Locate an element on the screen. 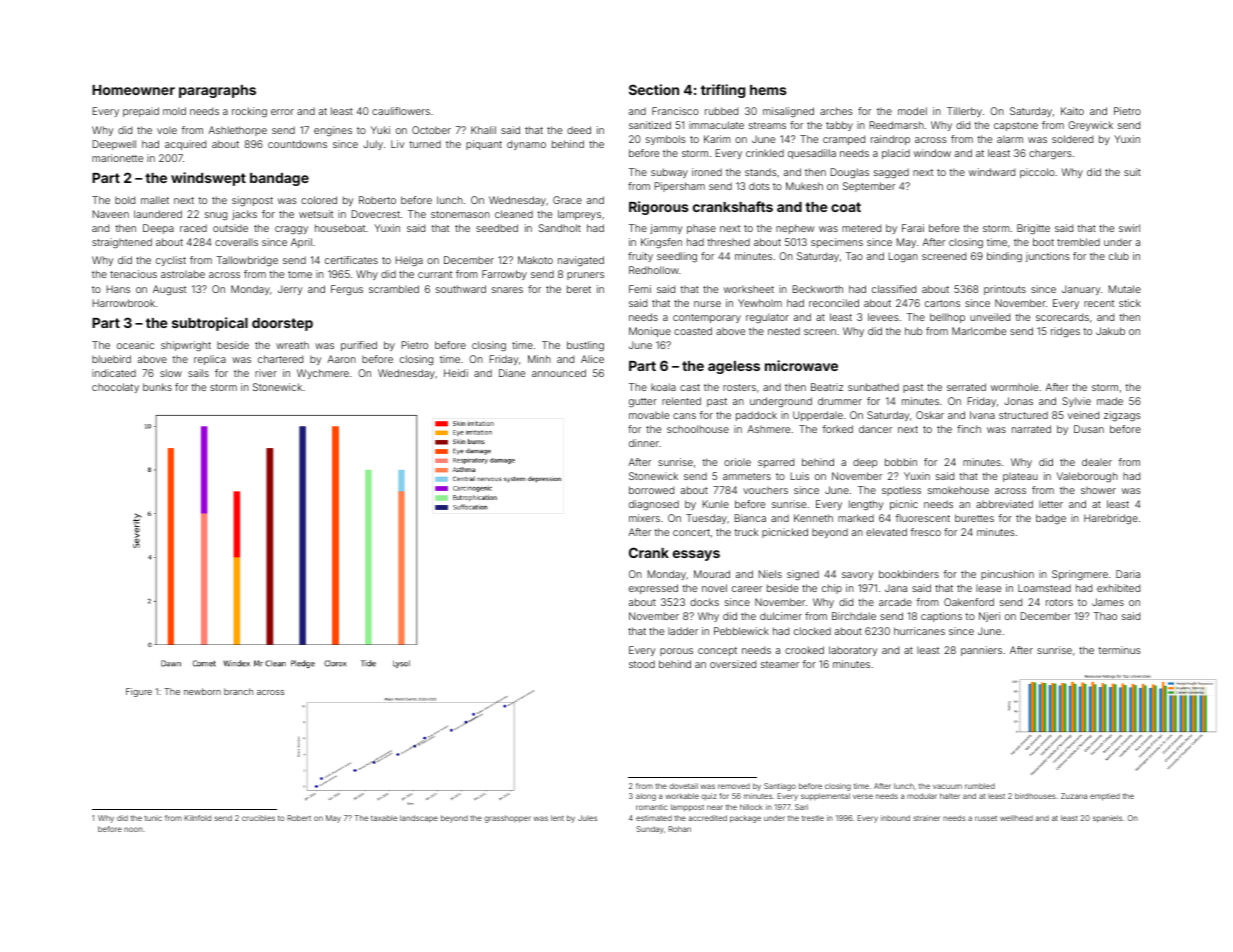 The height and width of the screenshot is (952, 1233). dealer is located at coordinates (1097, 462).
